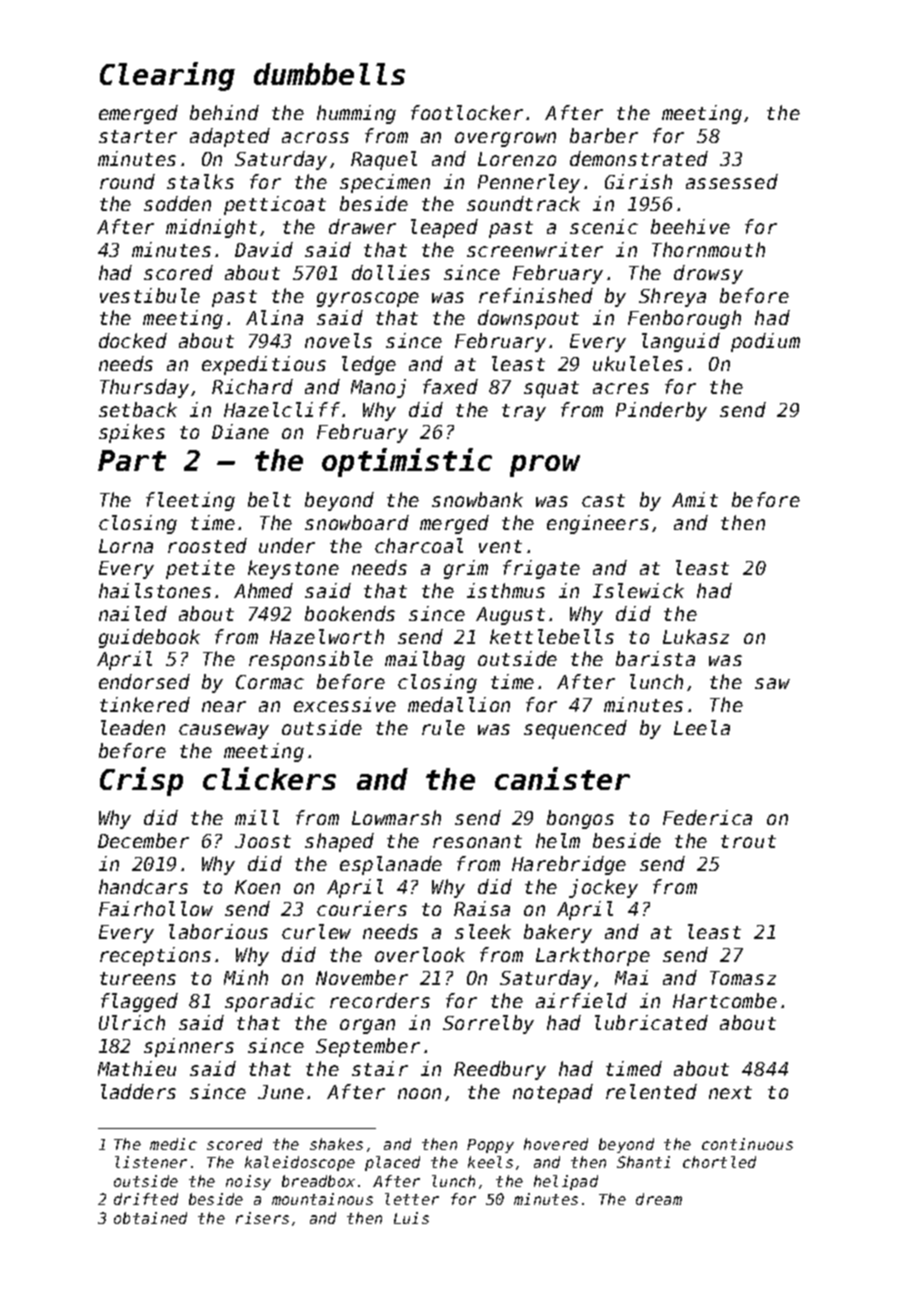 The height and width of the image is (1316, 908). Describe the element at coordinates (411, 1218) in the image. I see `Luis` at that location.
